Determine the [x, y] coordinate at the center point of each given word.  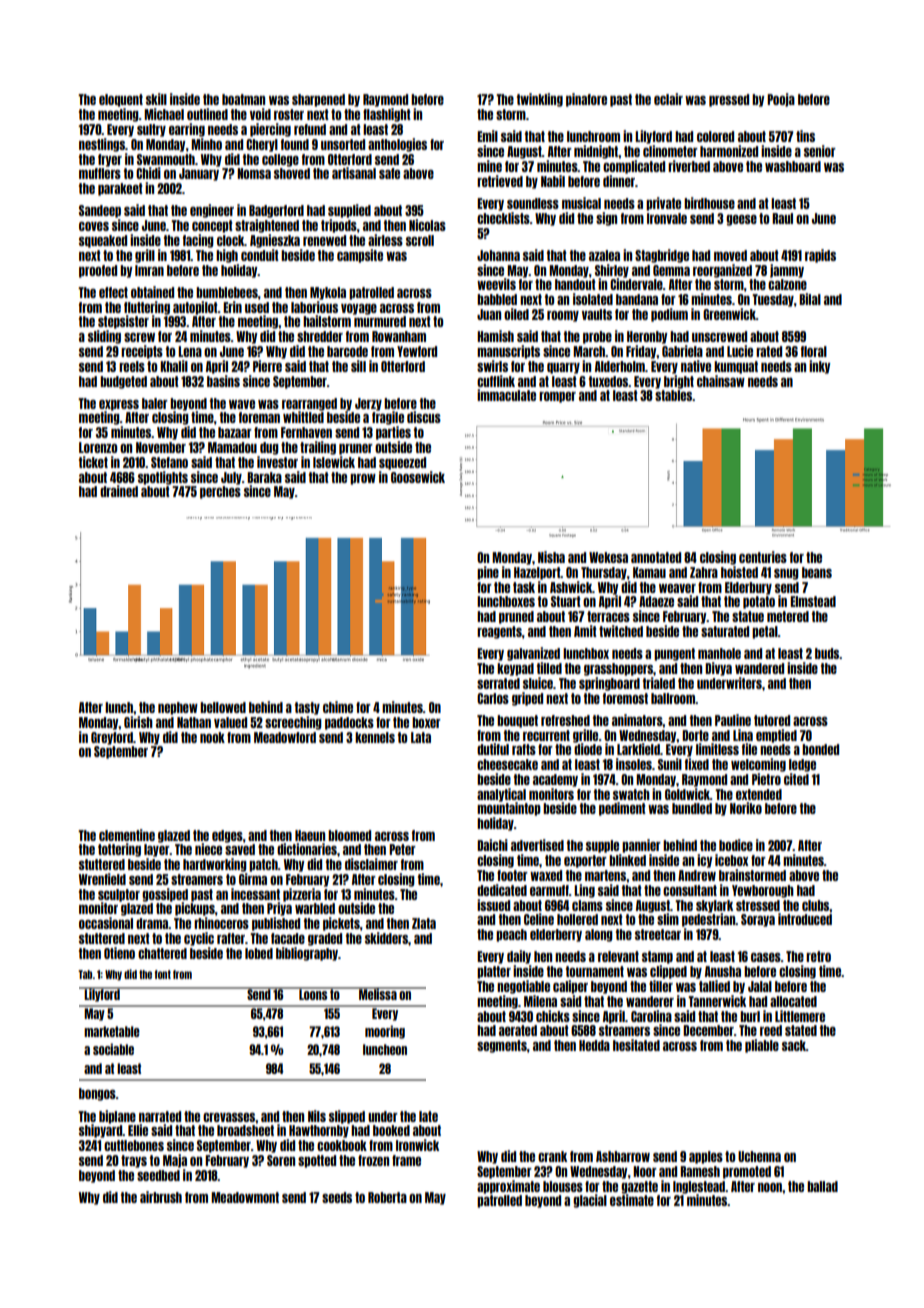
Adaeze [656, 601]
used [257, 307]
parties [393, 433]
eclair [668, 99]
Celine [539, 919]
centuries [763, 557]
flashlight [387, 115]
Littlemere [800, 1016]
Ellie [138, 1130]
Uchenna [759, 1156]
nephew [178, 708]
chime [338, 707]
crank [552, 1156]
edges [227, 836]
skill [156, 99]
